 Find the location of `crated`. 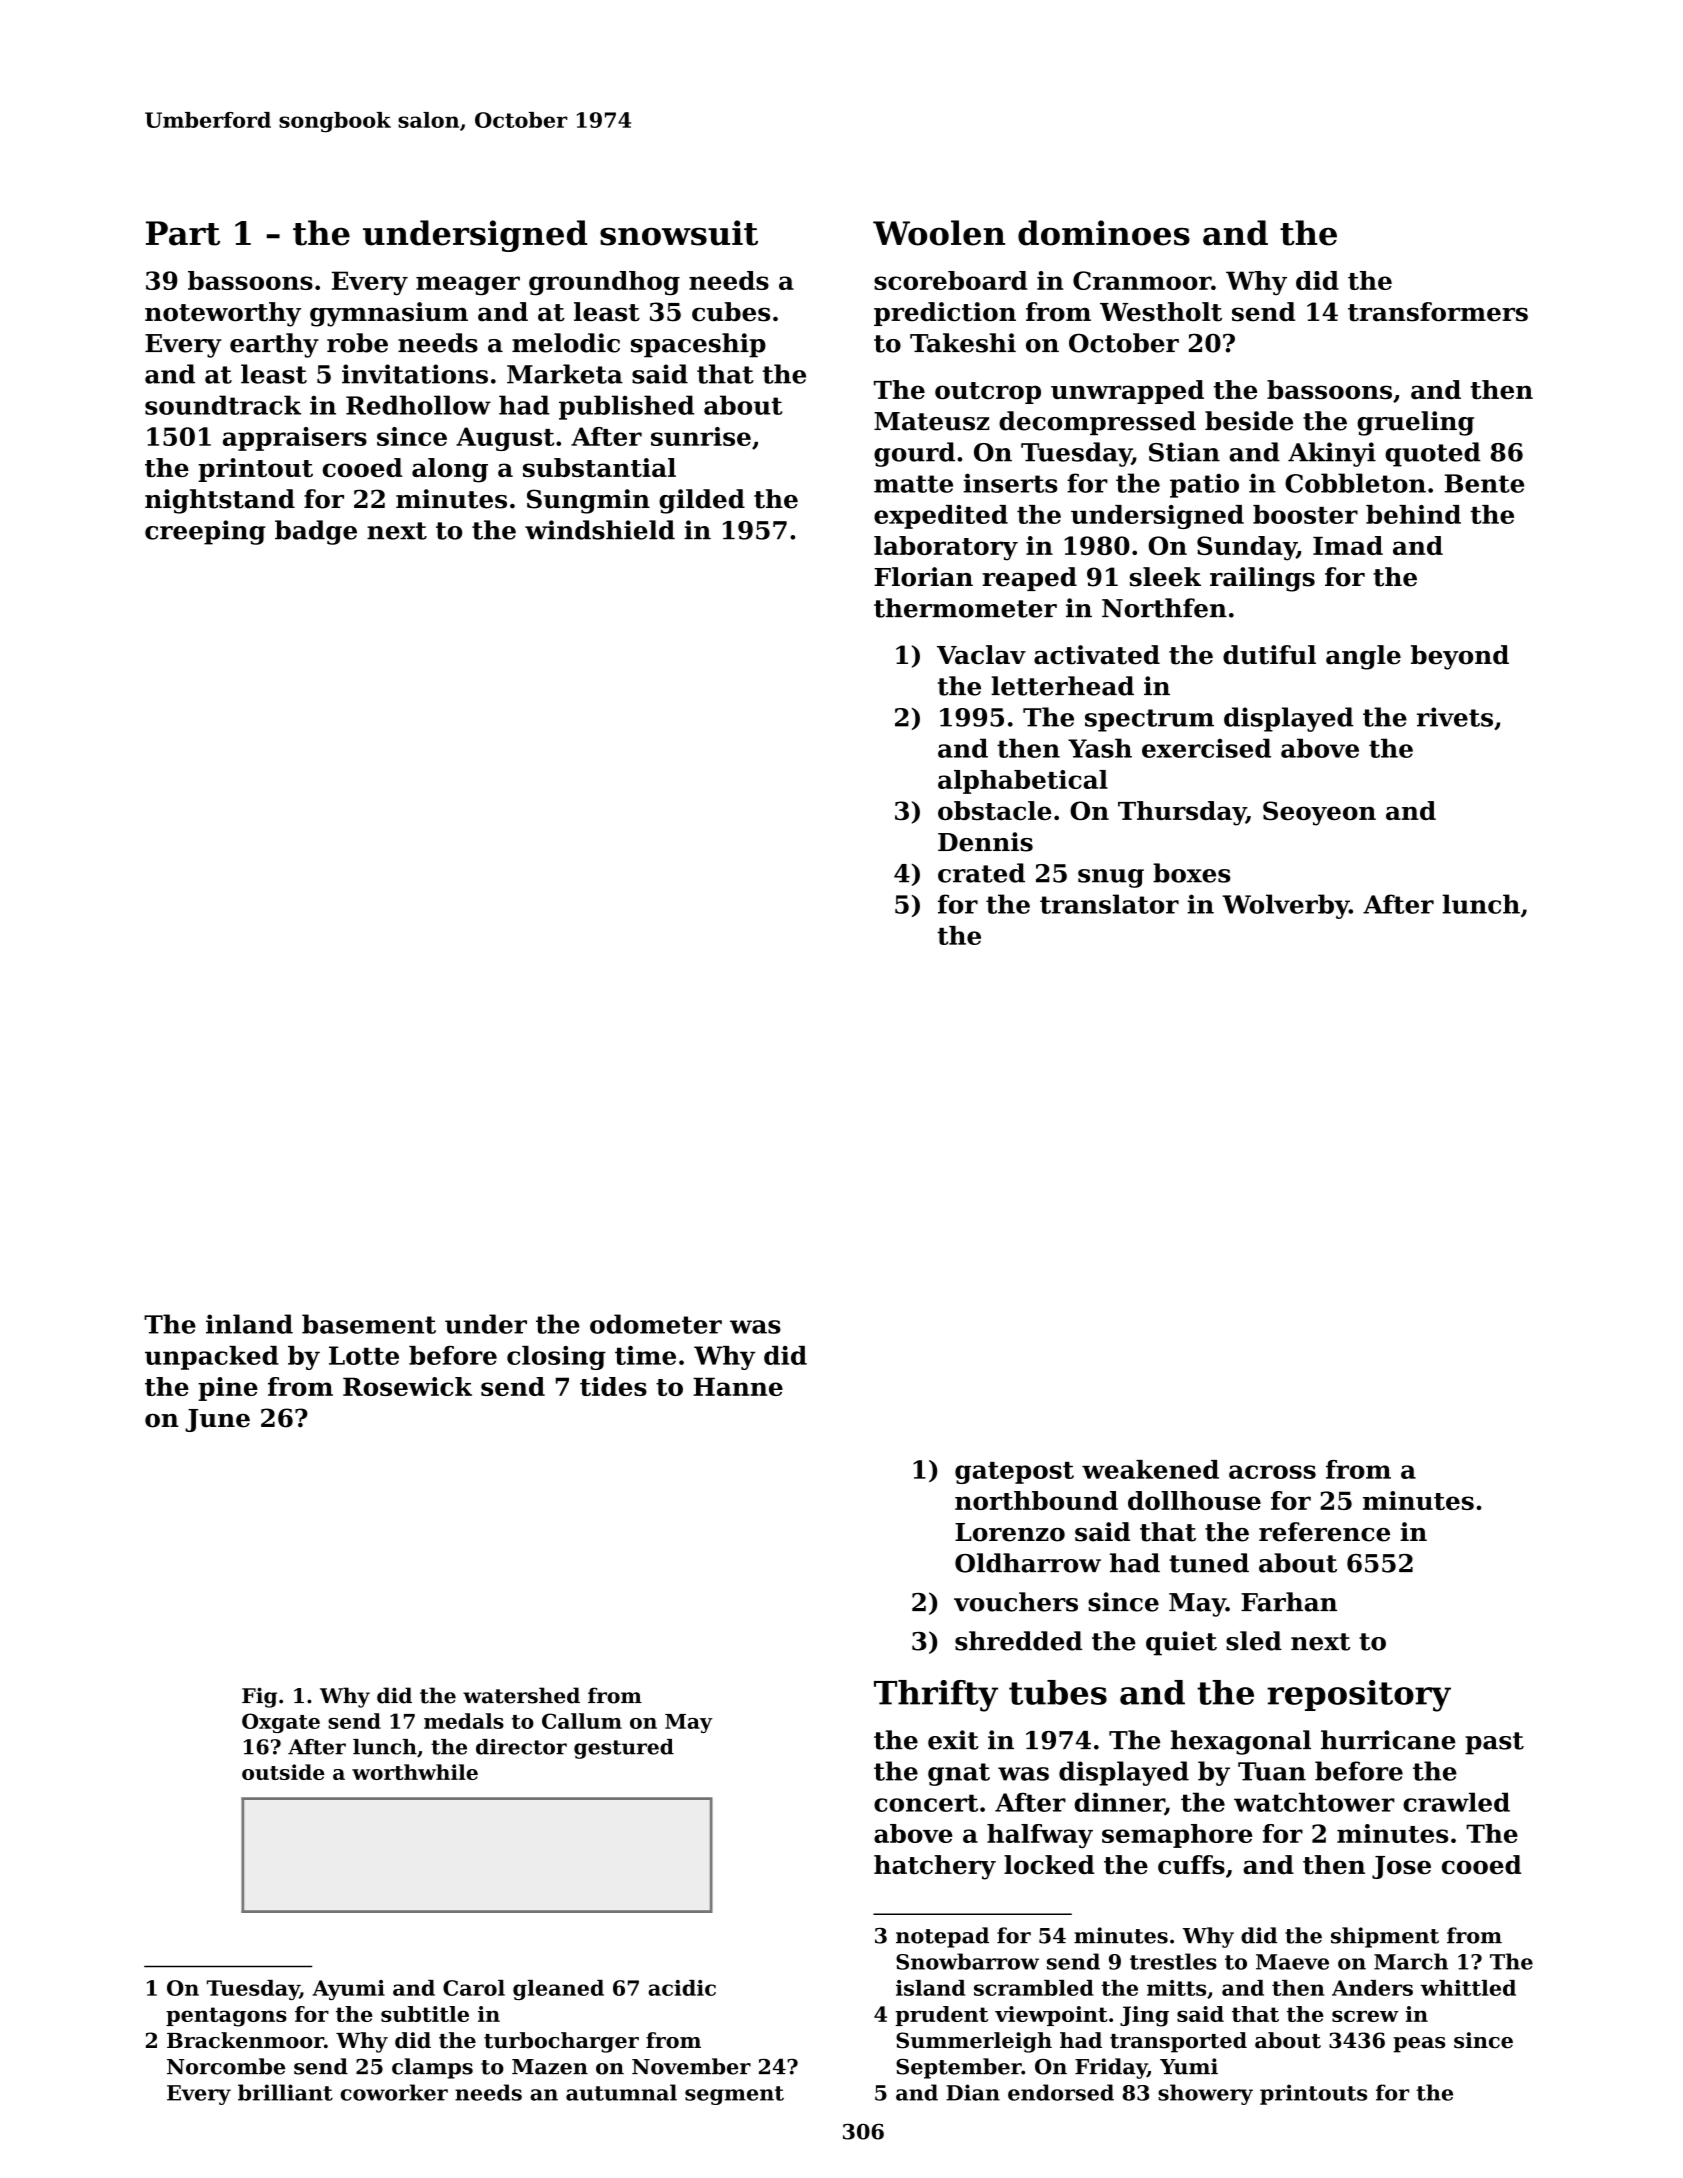

crated is located at coordinates (981, 873).
